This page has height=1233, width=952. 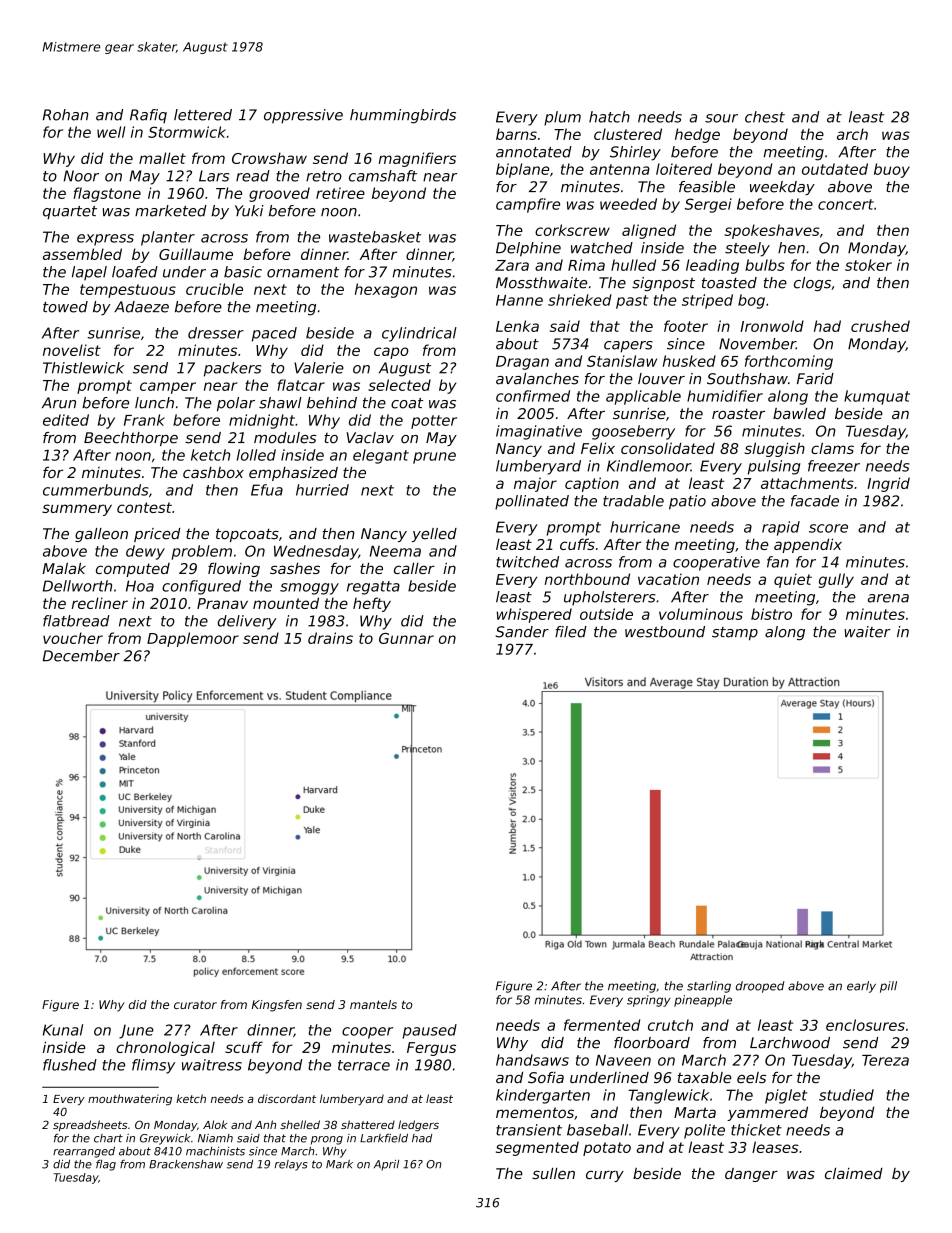 What do you see at coordinates (73, 638) in the page?
I see `voucher` at bounding box center [73, 638].
